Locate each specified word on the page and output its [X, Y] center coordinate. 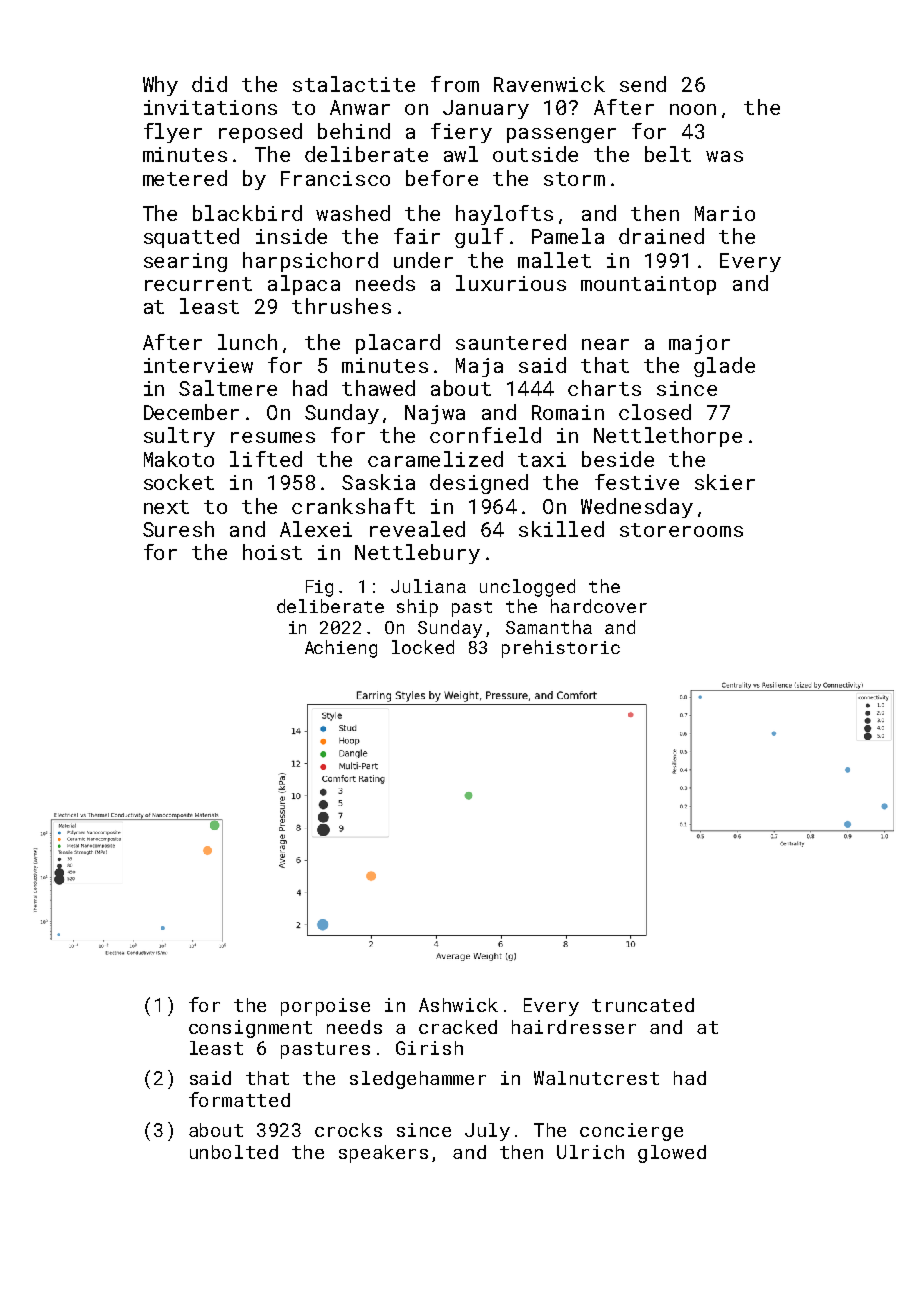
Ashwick [458, 1005]
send [643, 84]
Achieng [341, 649]
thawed [378, 388]
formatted [239, 1099]
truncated [643, 1005]
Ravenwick [549, 84]
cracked [458, 1027]
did [209, 84]
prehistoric [561, 649]
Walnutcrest [596, 1078]
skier [725, 482]
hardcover [599, 606]
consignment [250, 1029]
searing [185, 262]
